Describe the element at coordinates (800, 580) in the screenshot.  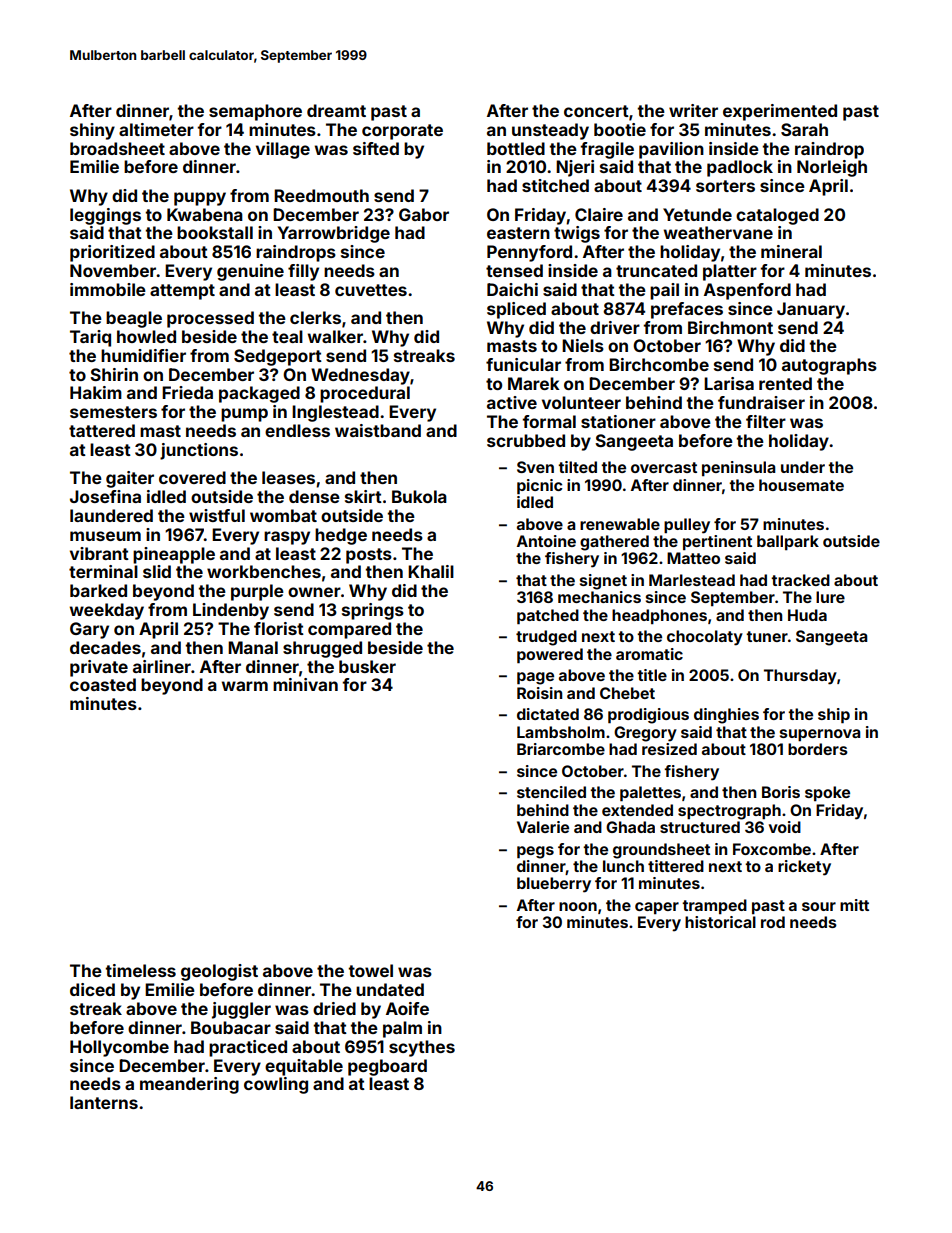
I see `tracked` at that location.
